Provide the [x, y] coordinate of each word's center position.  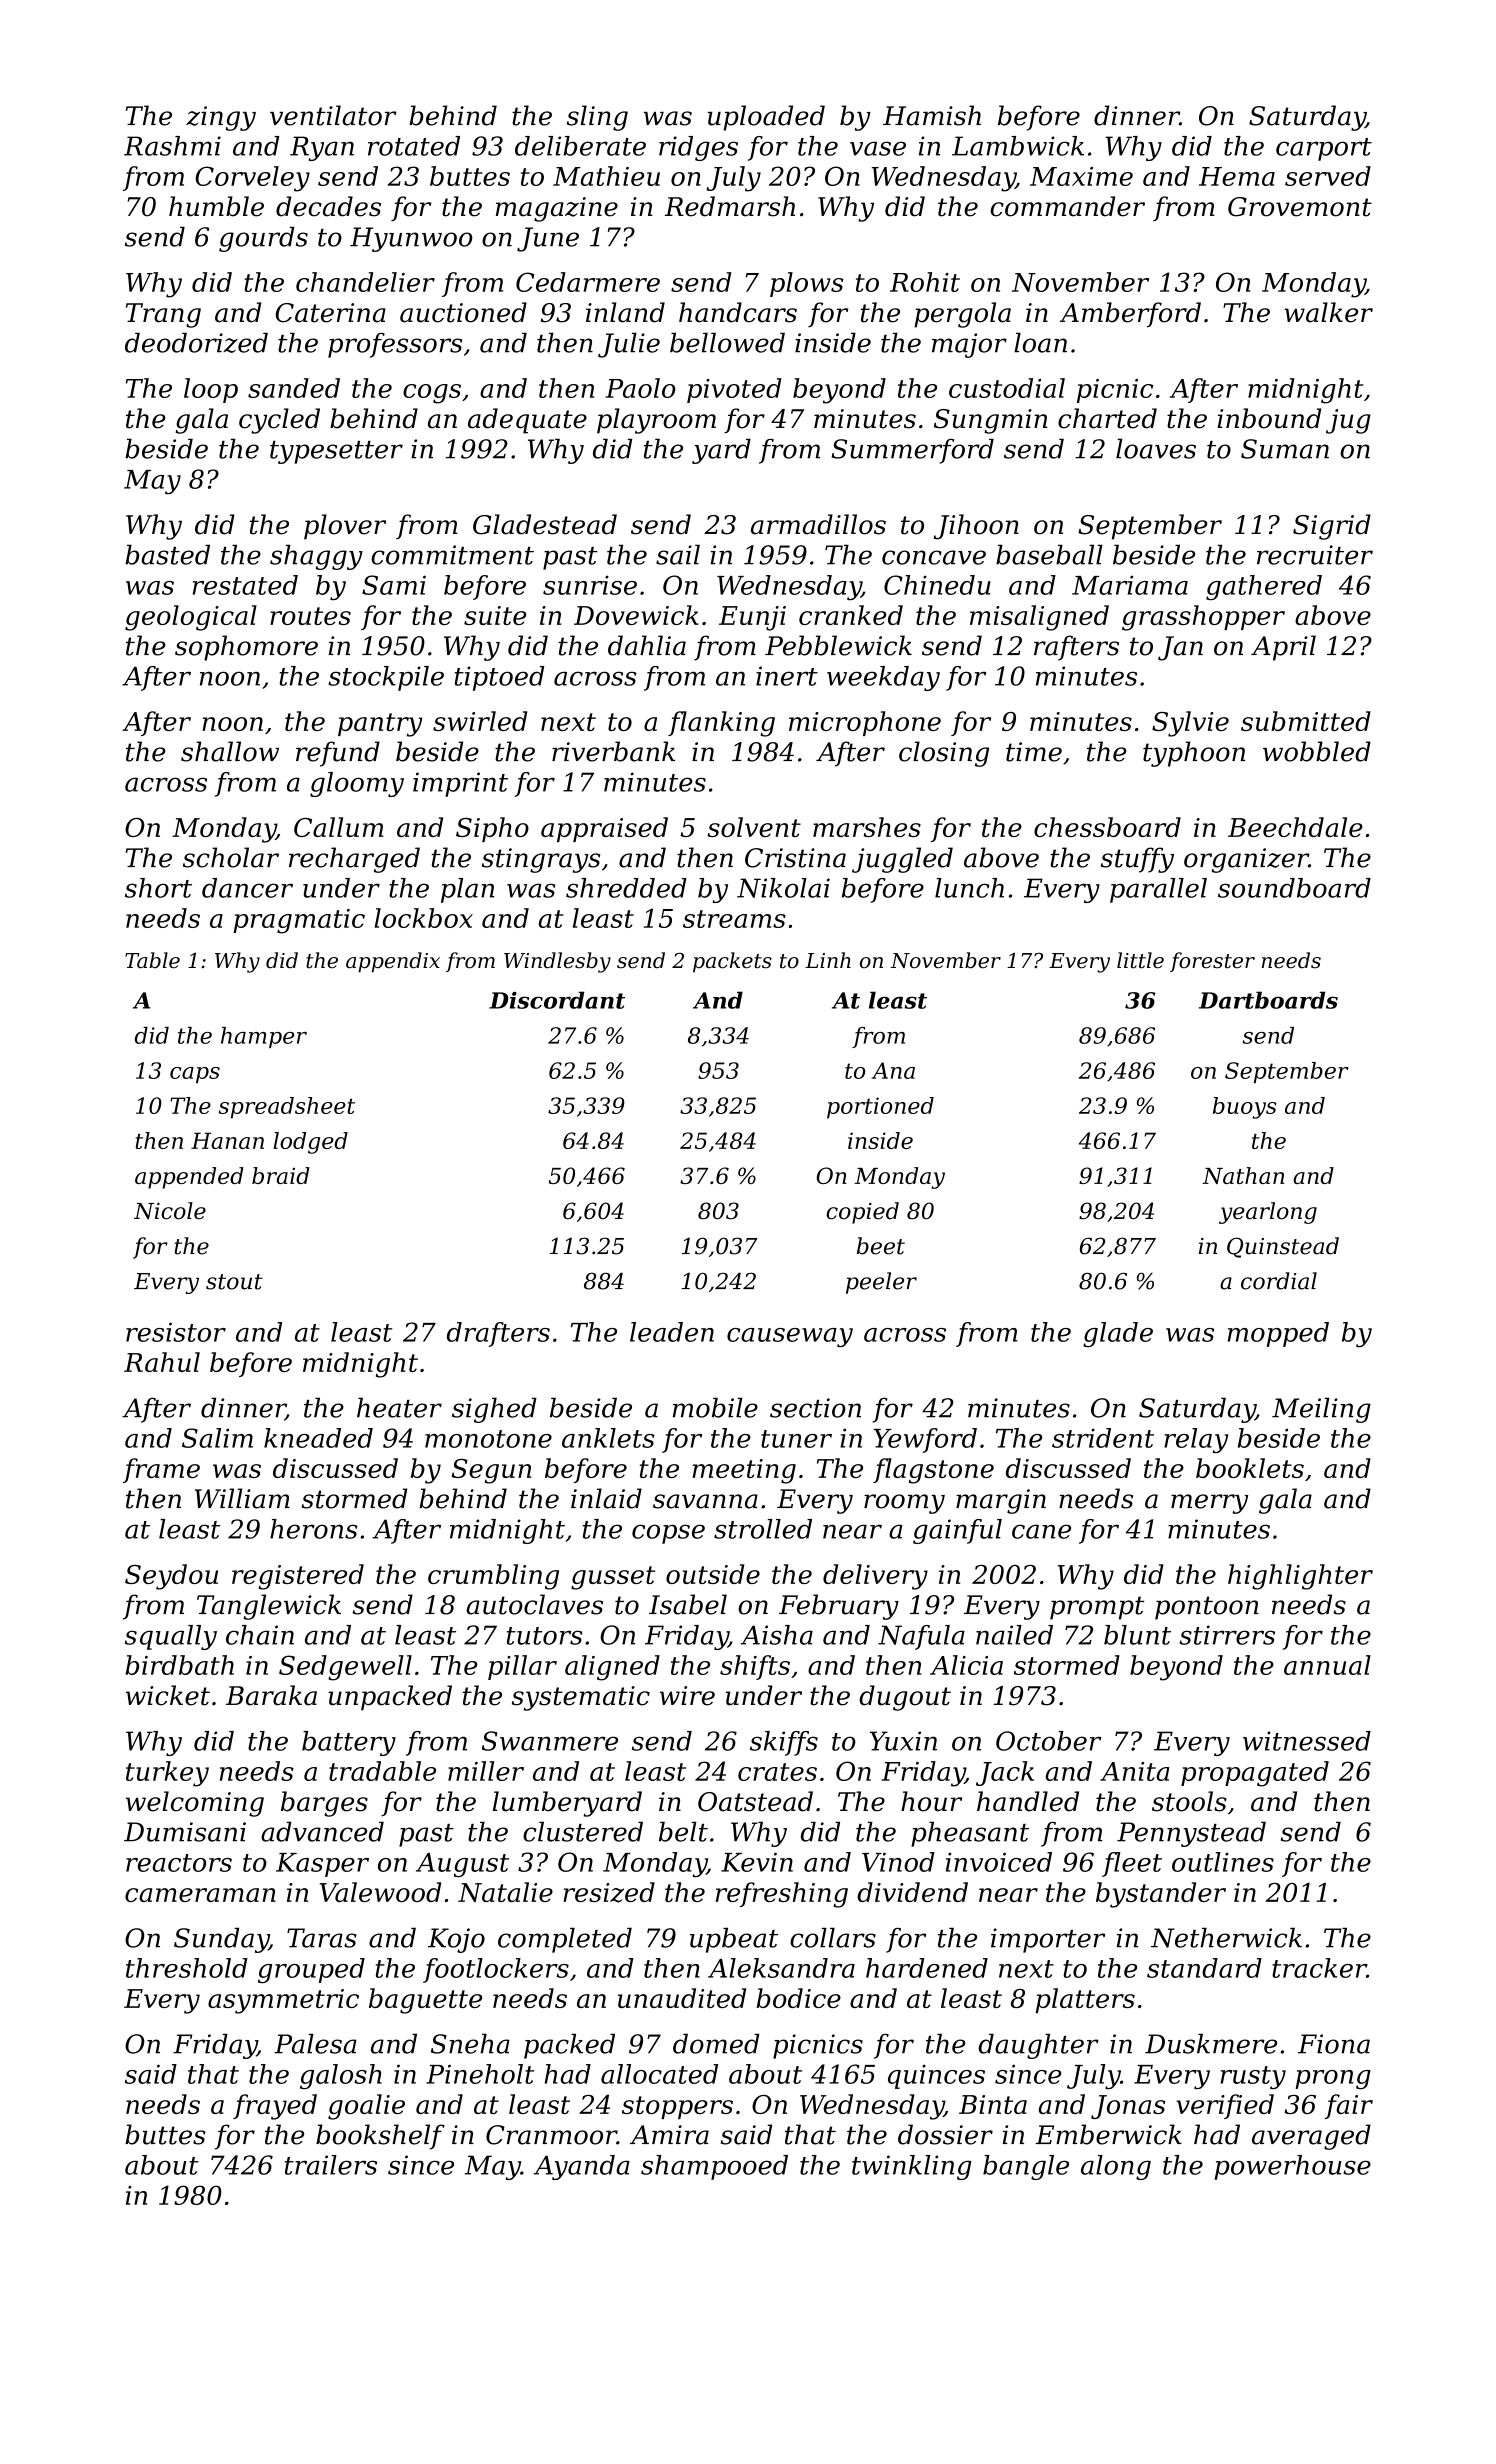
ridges [698, 148]
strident [1103, 1438]
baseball [1049, 555]
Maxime [1081, 176]
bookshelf [380, 2137]
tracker [1319, 1968]
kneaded [318, 1438]
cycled [279, 421]
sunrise [590, 585]
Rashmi [172, 146]
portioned [880, 1108]
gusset [613, 1578]
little [1140, 960]
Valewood [380, 1892]
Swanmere [550, 1741]
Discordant [557, 1000]
